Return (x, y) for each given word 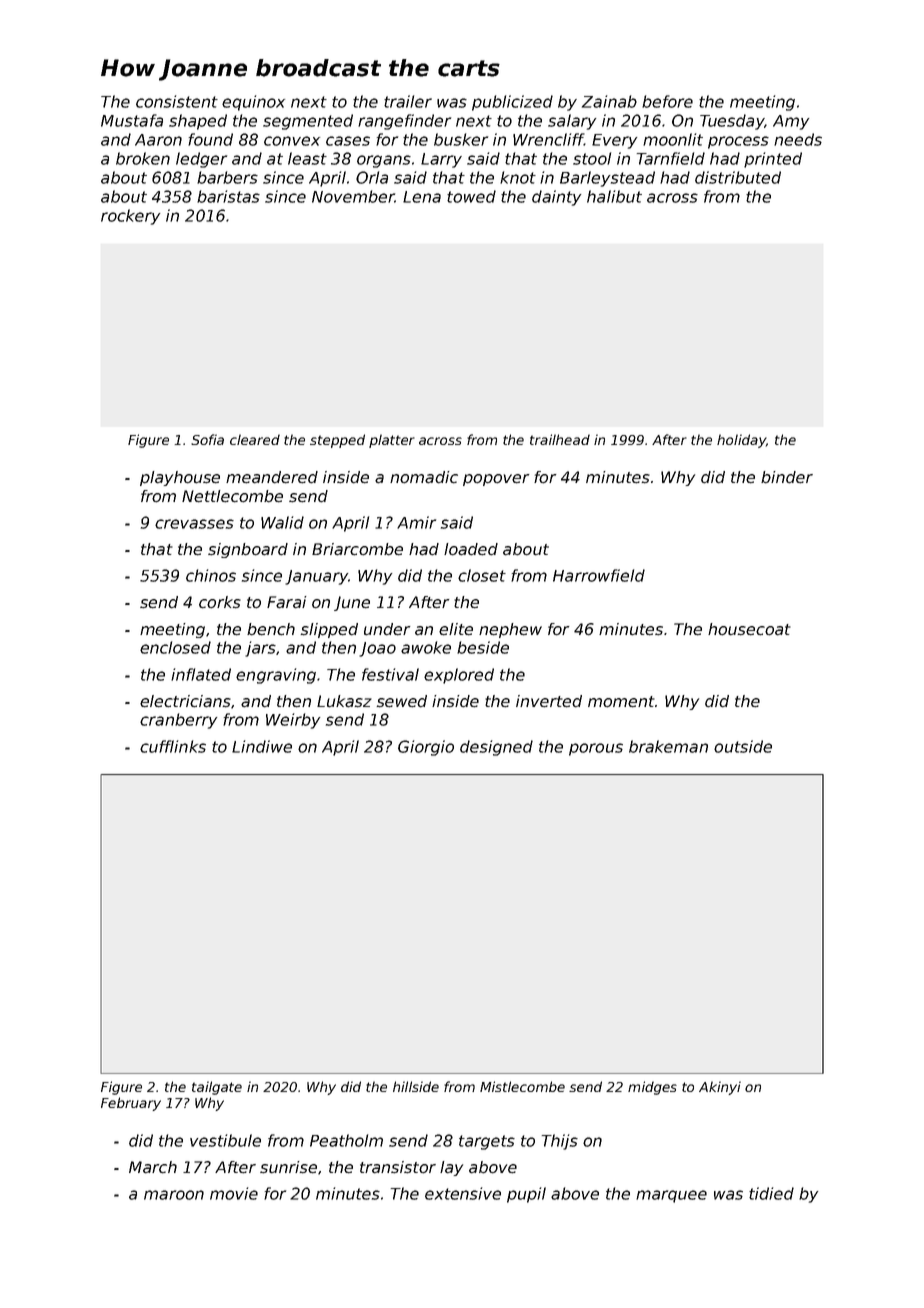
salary (572, 122)
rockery (130, 217)
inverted (549, 701)
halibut (614, 196)
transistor (398, 1167)
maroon (174, 1195)
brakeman (668, 746)
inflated (201, 674)
